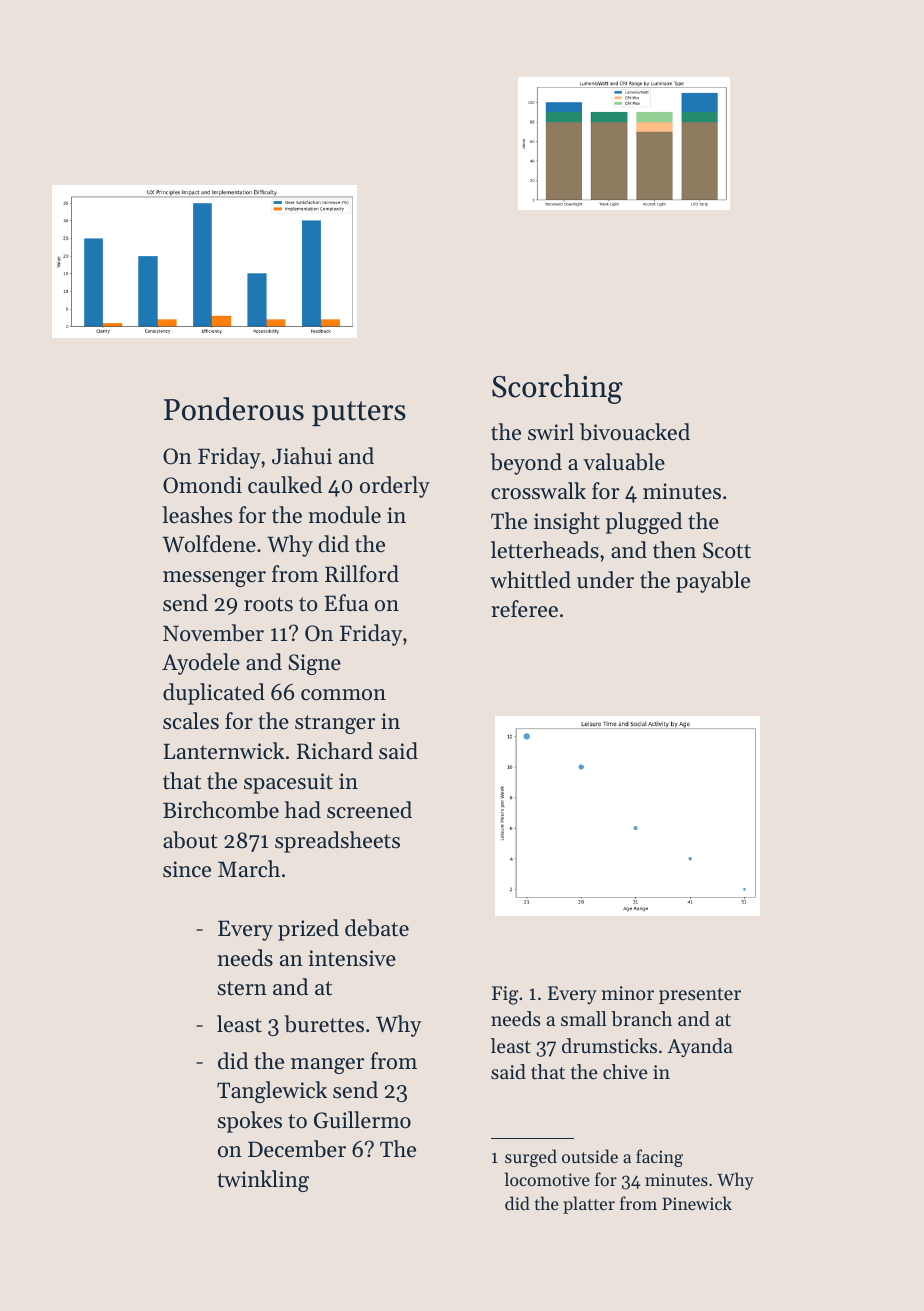  I want to click on twinkling, so click(263, 1181).
